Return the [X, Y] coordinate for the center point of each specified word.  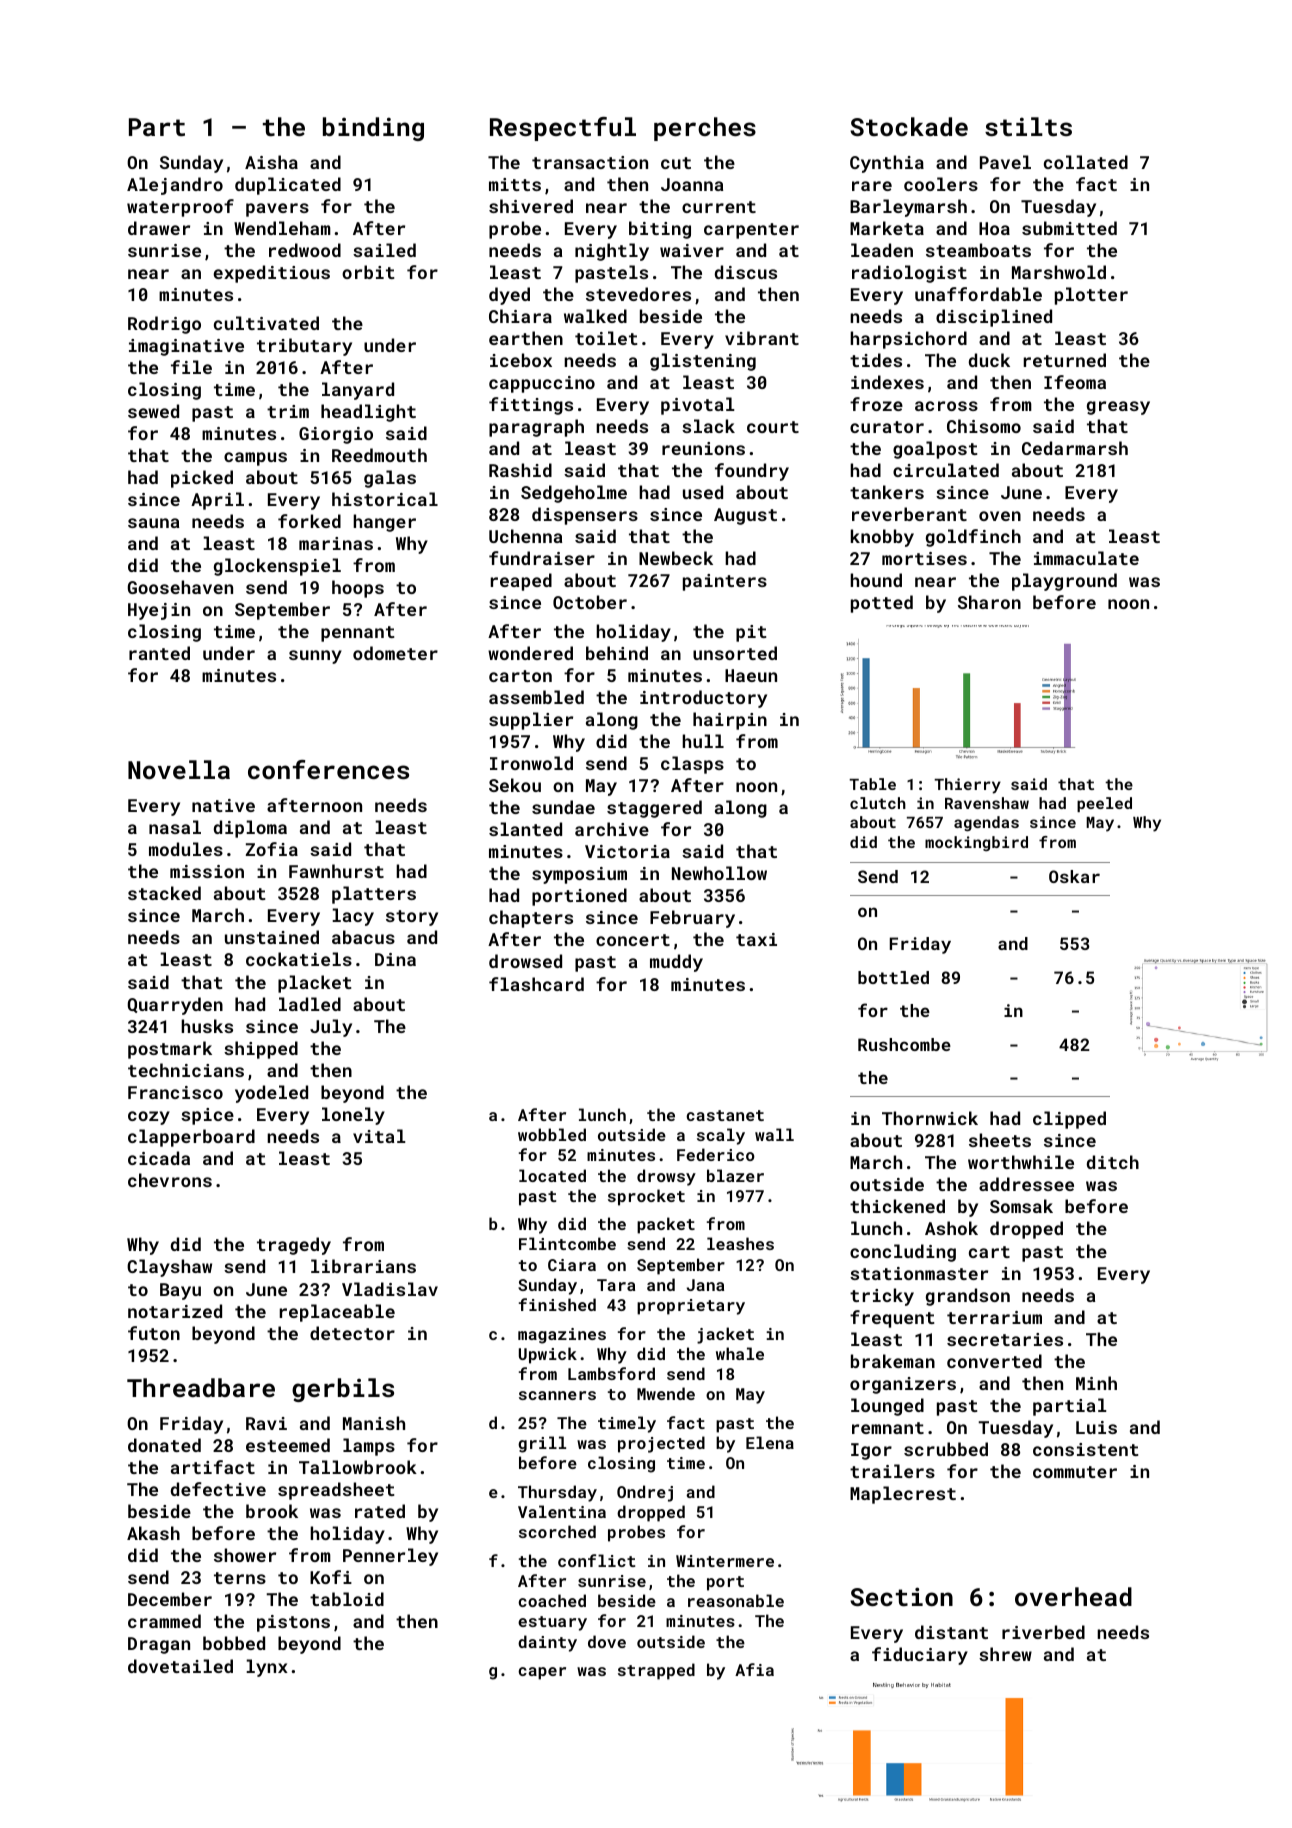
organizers [903, 1385]
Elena [770, 1442]
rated [380, 1511]
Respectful [563, 129]
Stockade [909, 126]
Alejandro [175, 186]
